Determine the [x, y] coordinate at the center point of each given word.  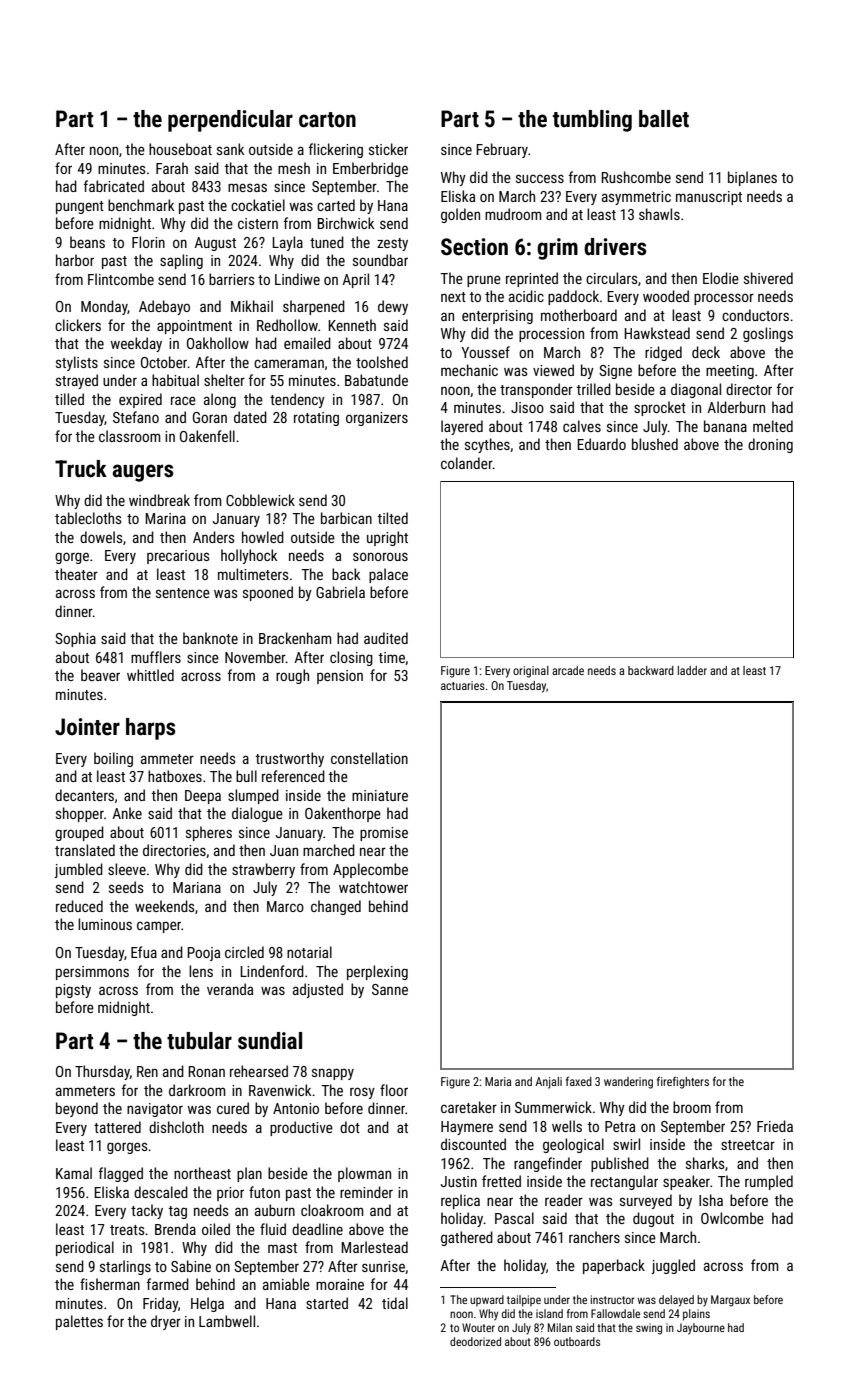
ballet [664, 119]
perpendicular [230, 121]
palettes [79, 1322]
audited [386, 638]
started [327, 1303]
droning [770, 445]
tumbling [592, 121]
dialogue [257, 814]
